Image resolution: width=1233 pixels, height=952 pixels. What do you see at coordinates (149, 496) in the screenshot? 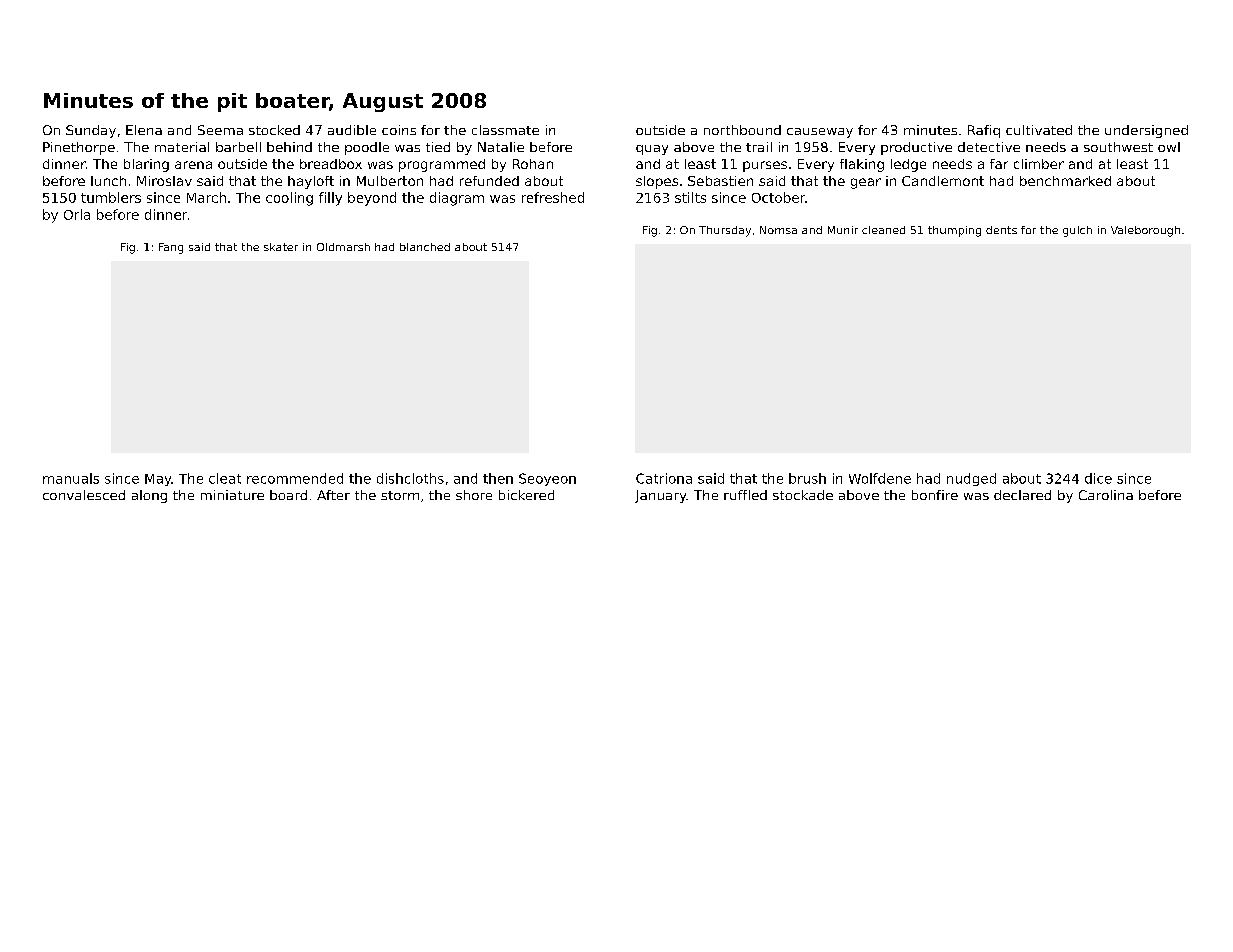
I see `along` at bounding box center [149, 496].
